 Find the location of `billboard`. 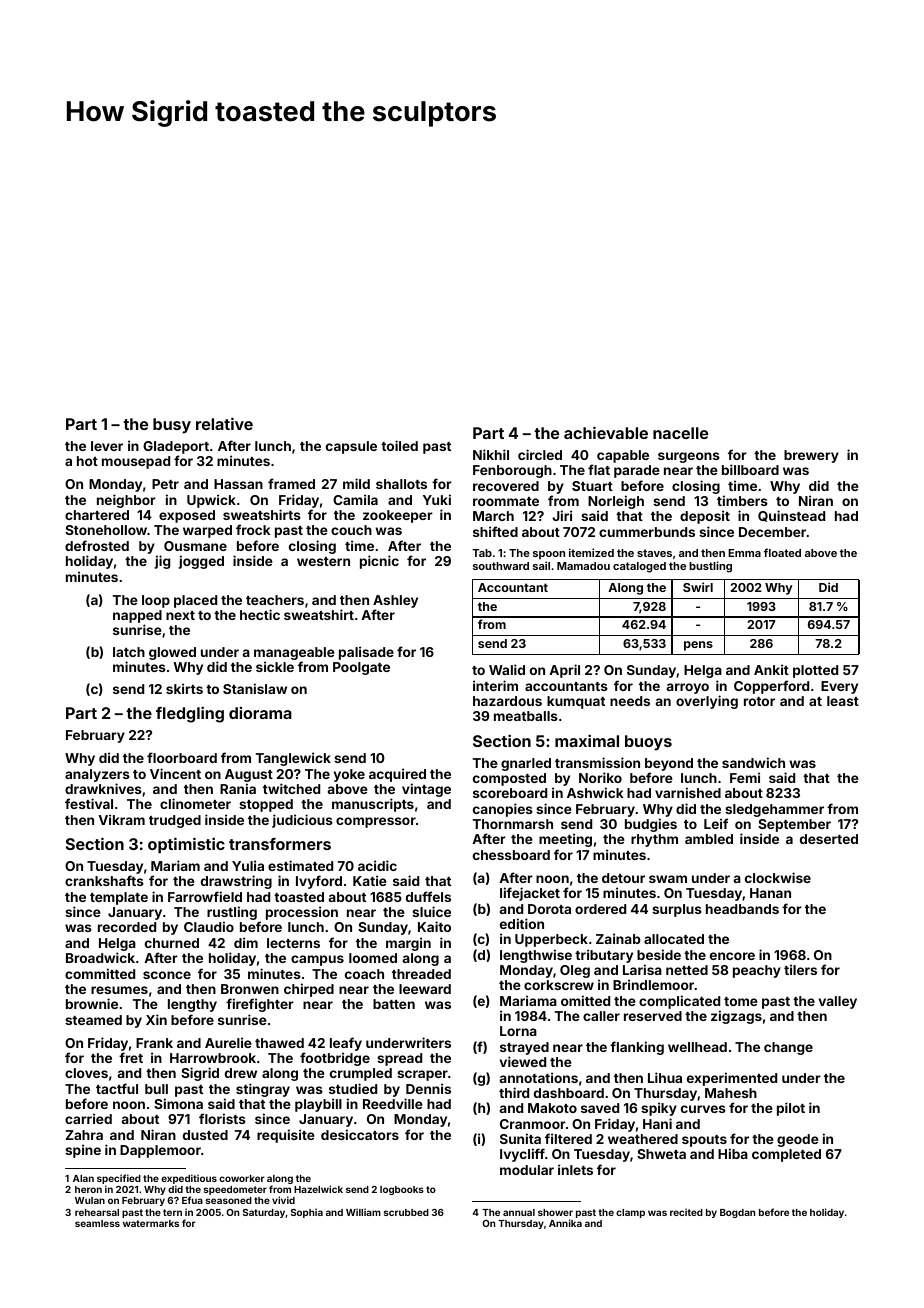

billboard is located at coordinates (750, 469).
